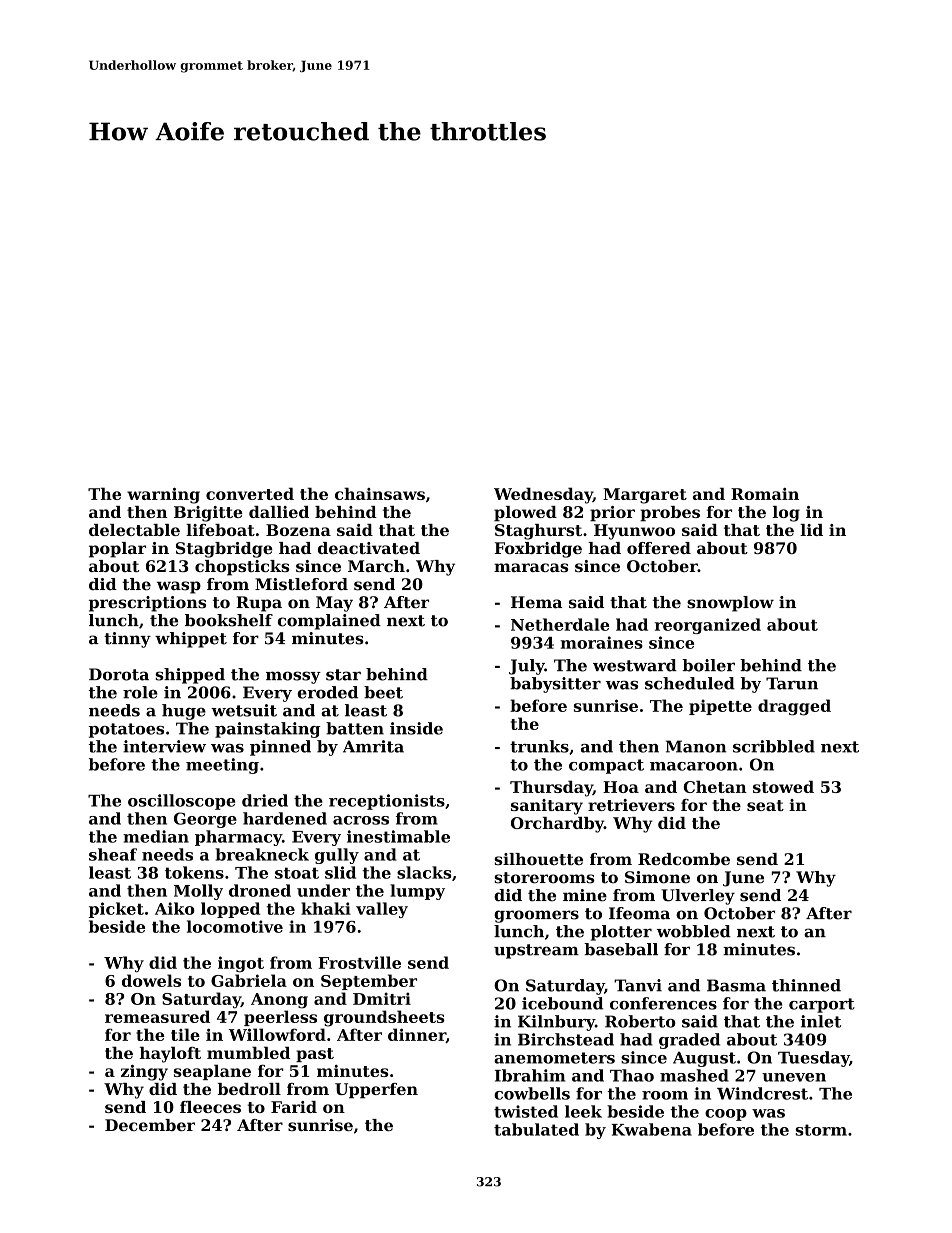  Describe the element at coordinates (417, 1035) in the image. I see `dinner` at that location.
